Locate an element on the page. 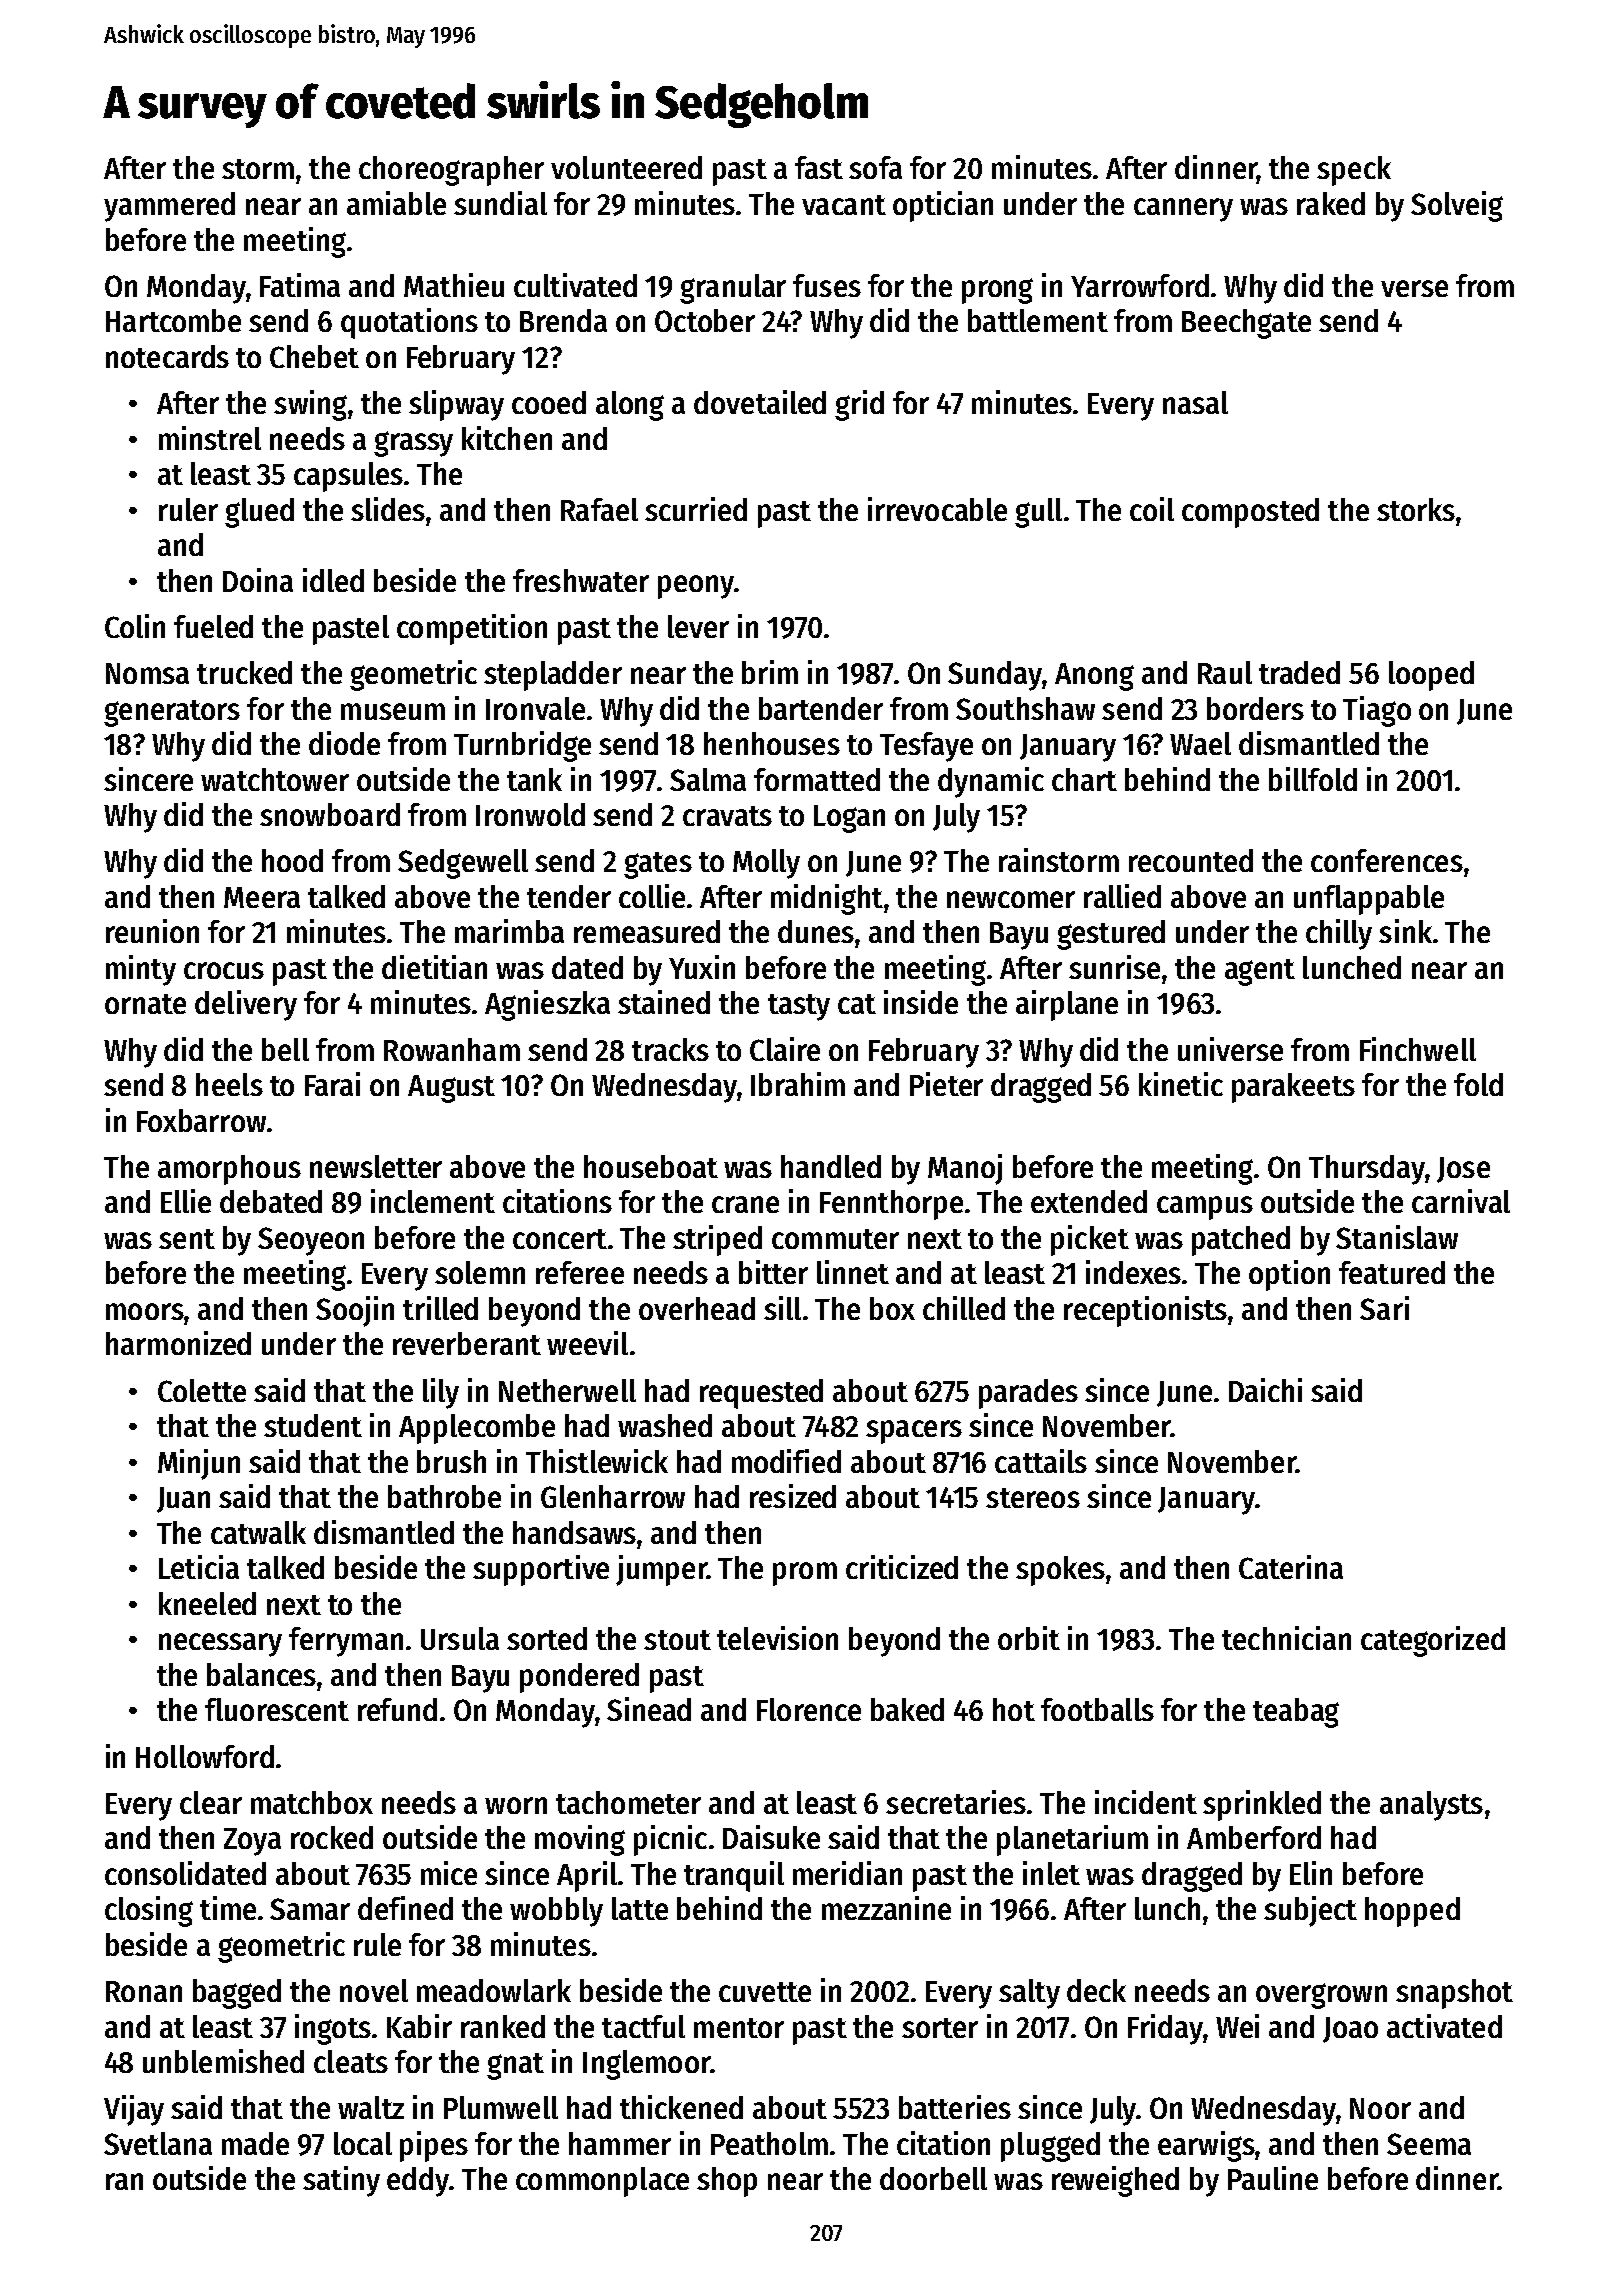 The height and width of the document is (2292, 1620). dunes is located at coordinates (816, 931).
